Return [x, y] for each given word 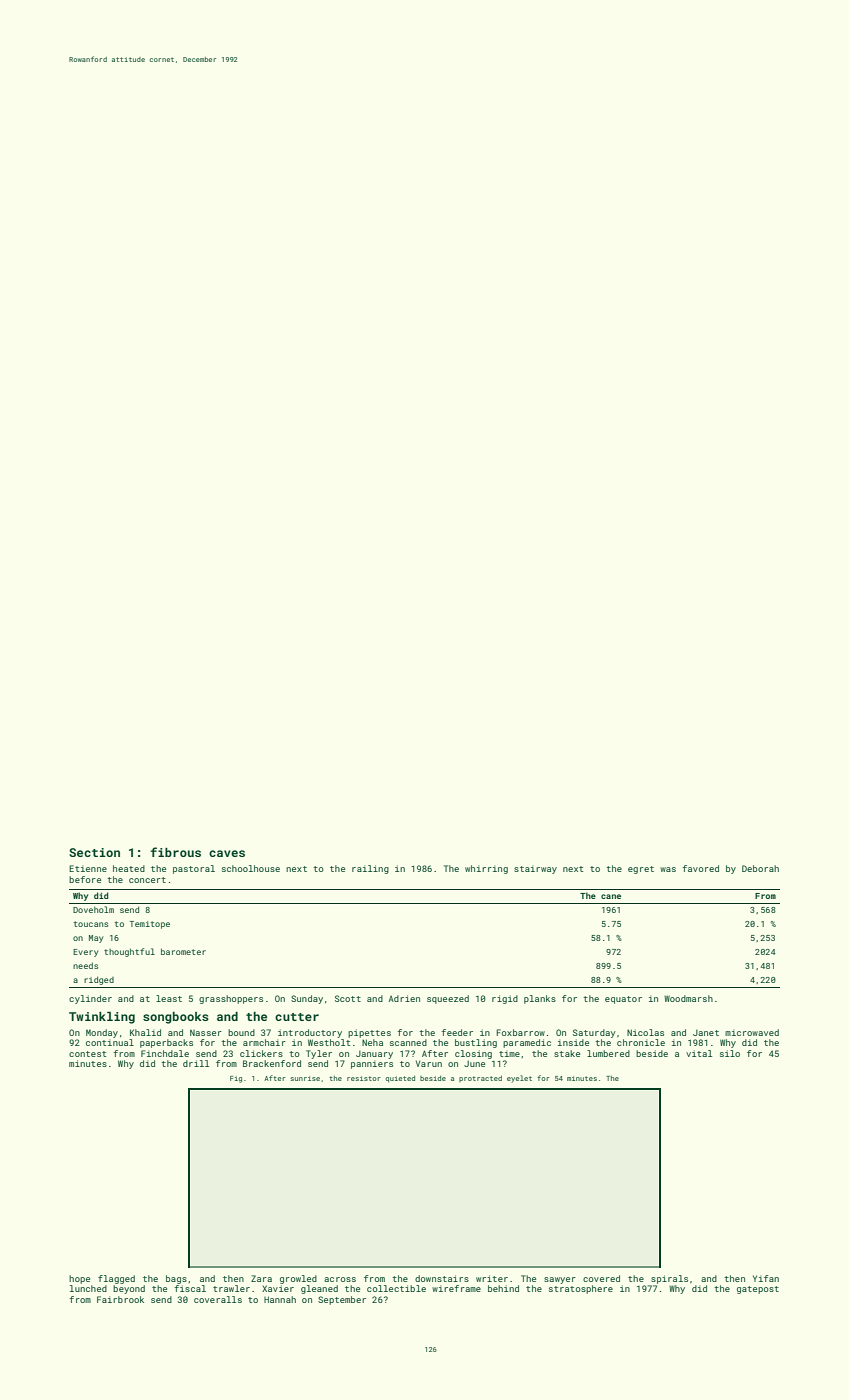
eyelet [519, 1079]
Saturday [594, 1033]
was [668, 869]
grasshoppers [231, 999]
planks [540, 999]
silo [730, 1053]
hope [79, 1279]
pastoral [194, 869]
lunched [88, 1288]
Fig [236, 1079]
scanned [408, 1042]
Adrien [404, 998]
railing [370, 869]
